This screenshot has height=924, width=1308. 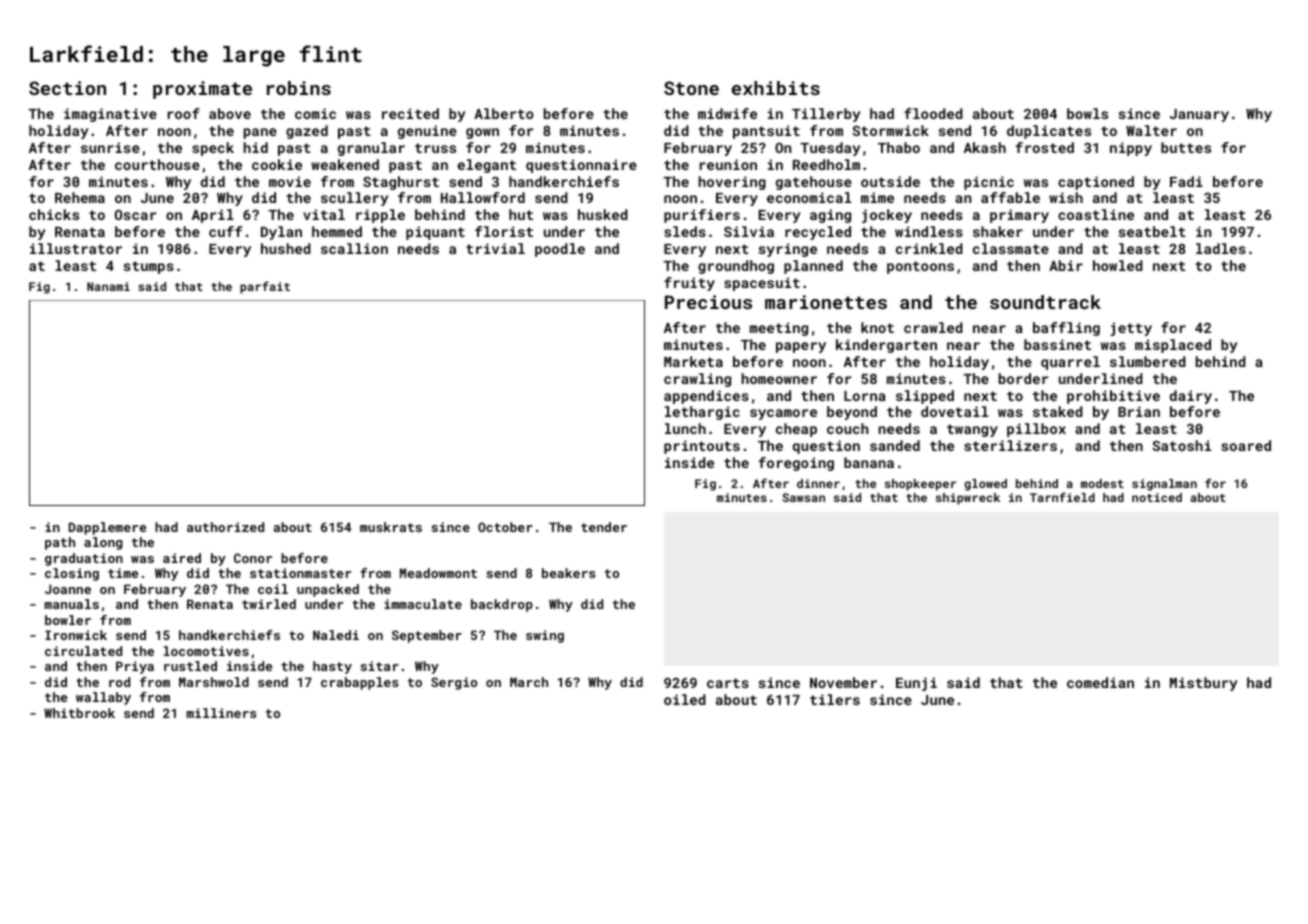 I want to click on robins, so click(x=299, y=88).
